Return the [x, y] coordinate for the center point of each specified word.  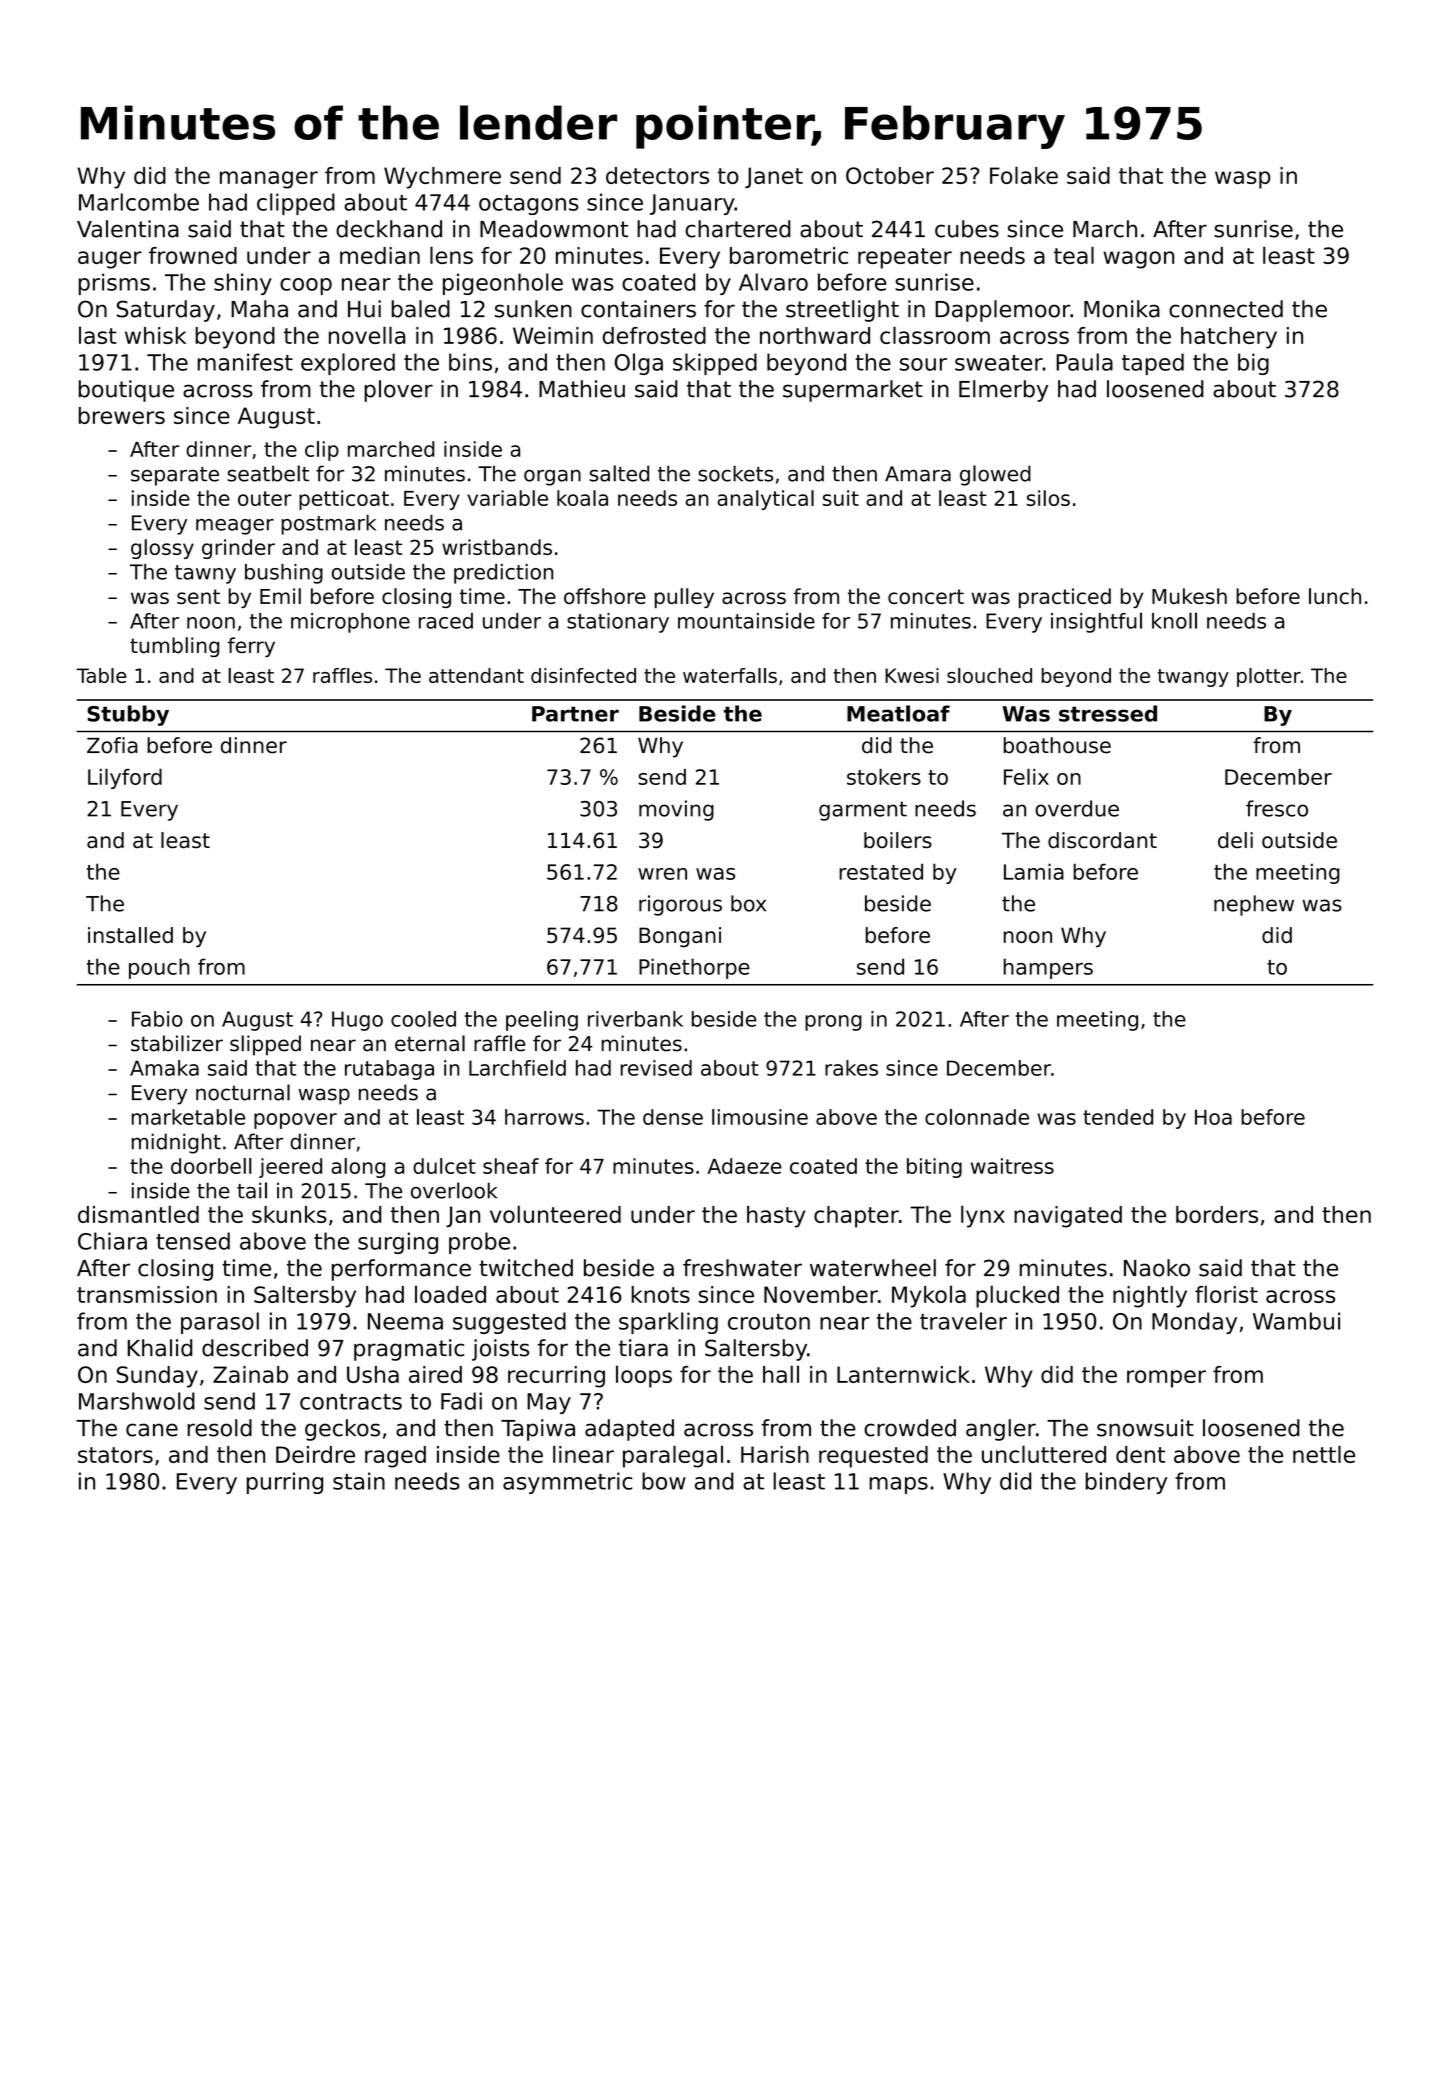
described [255, 1348]
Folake [1024, 175]
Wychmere [442, 178]
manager [269, 180]
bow [664, 1481]
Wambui [1296, 1321]
